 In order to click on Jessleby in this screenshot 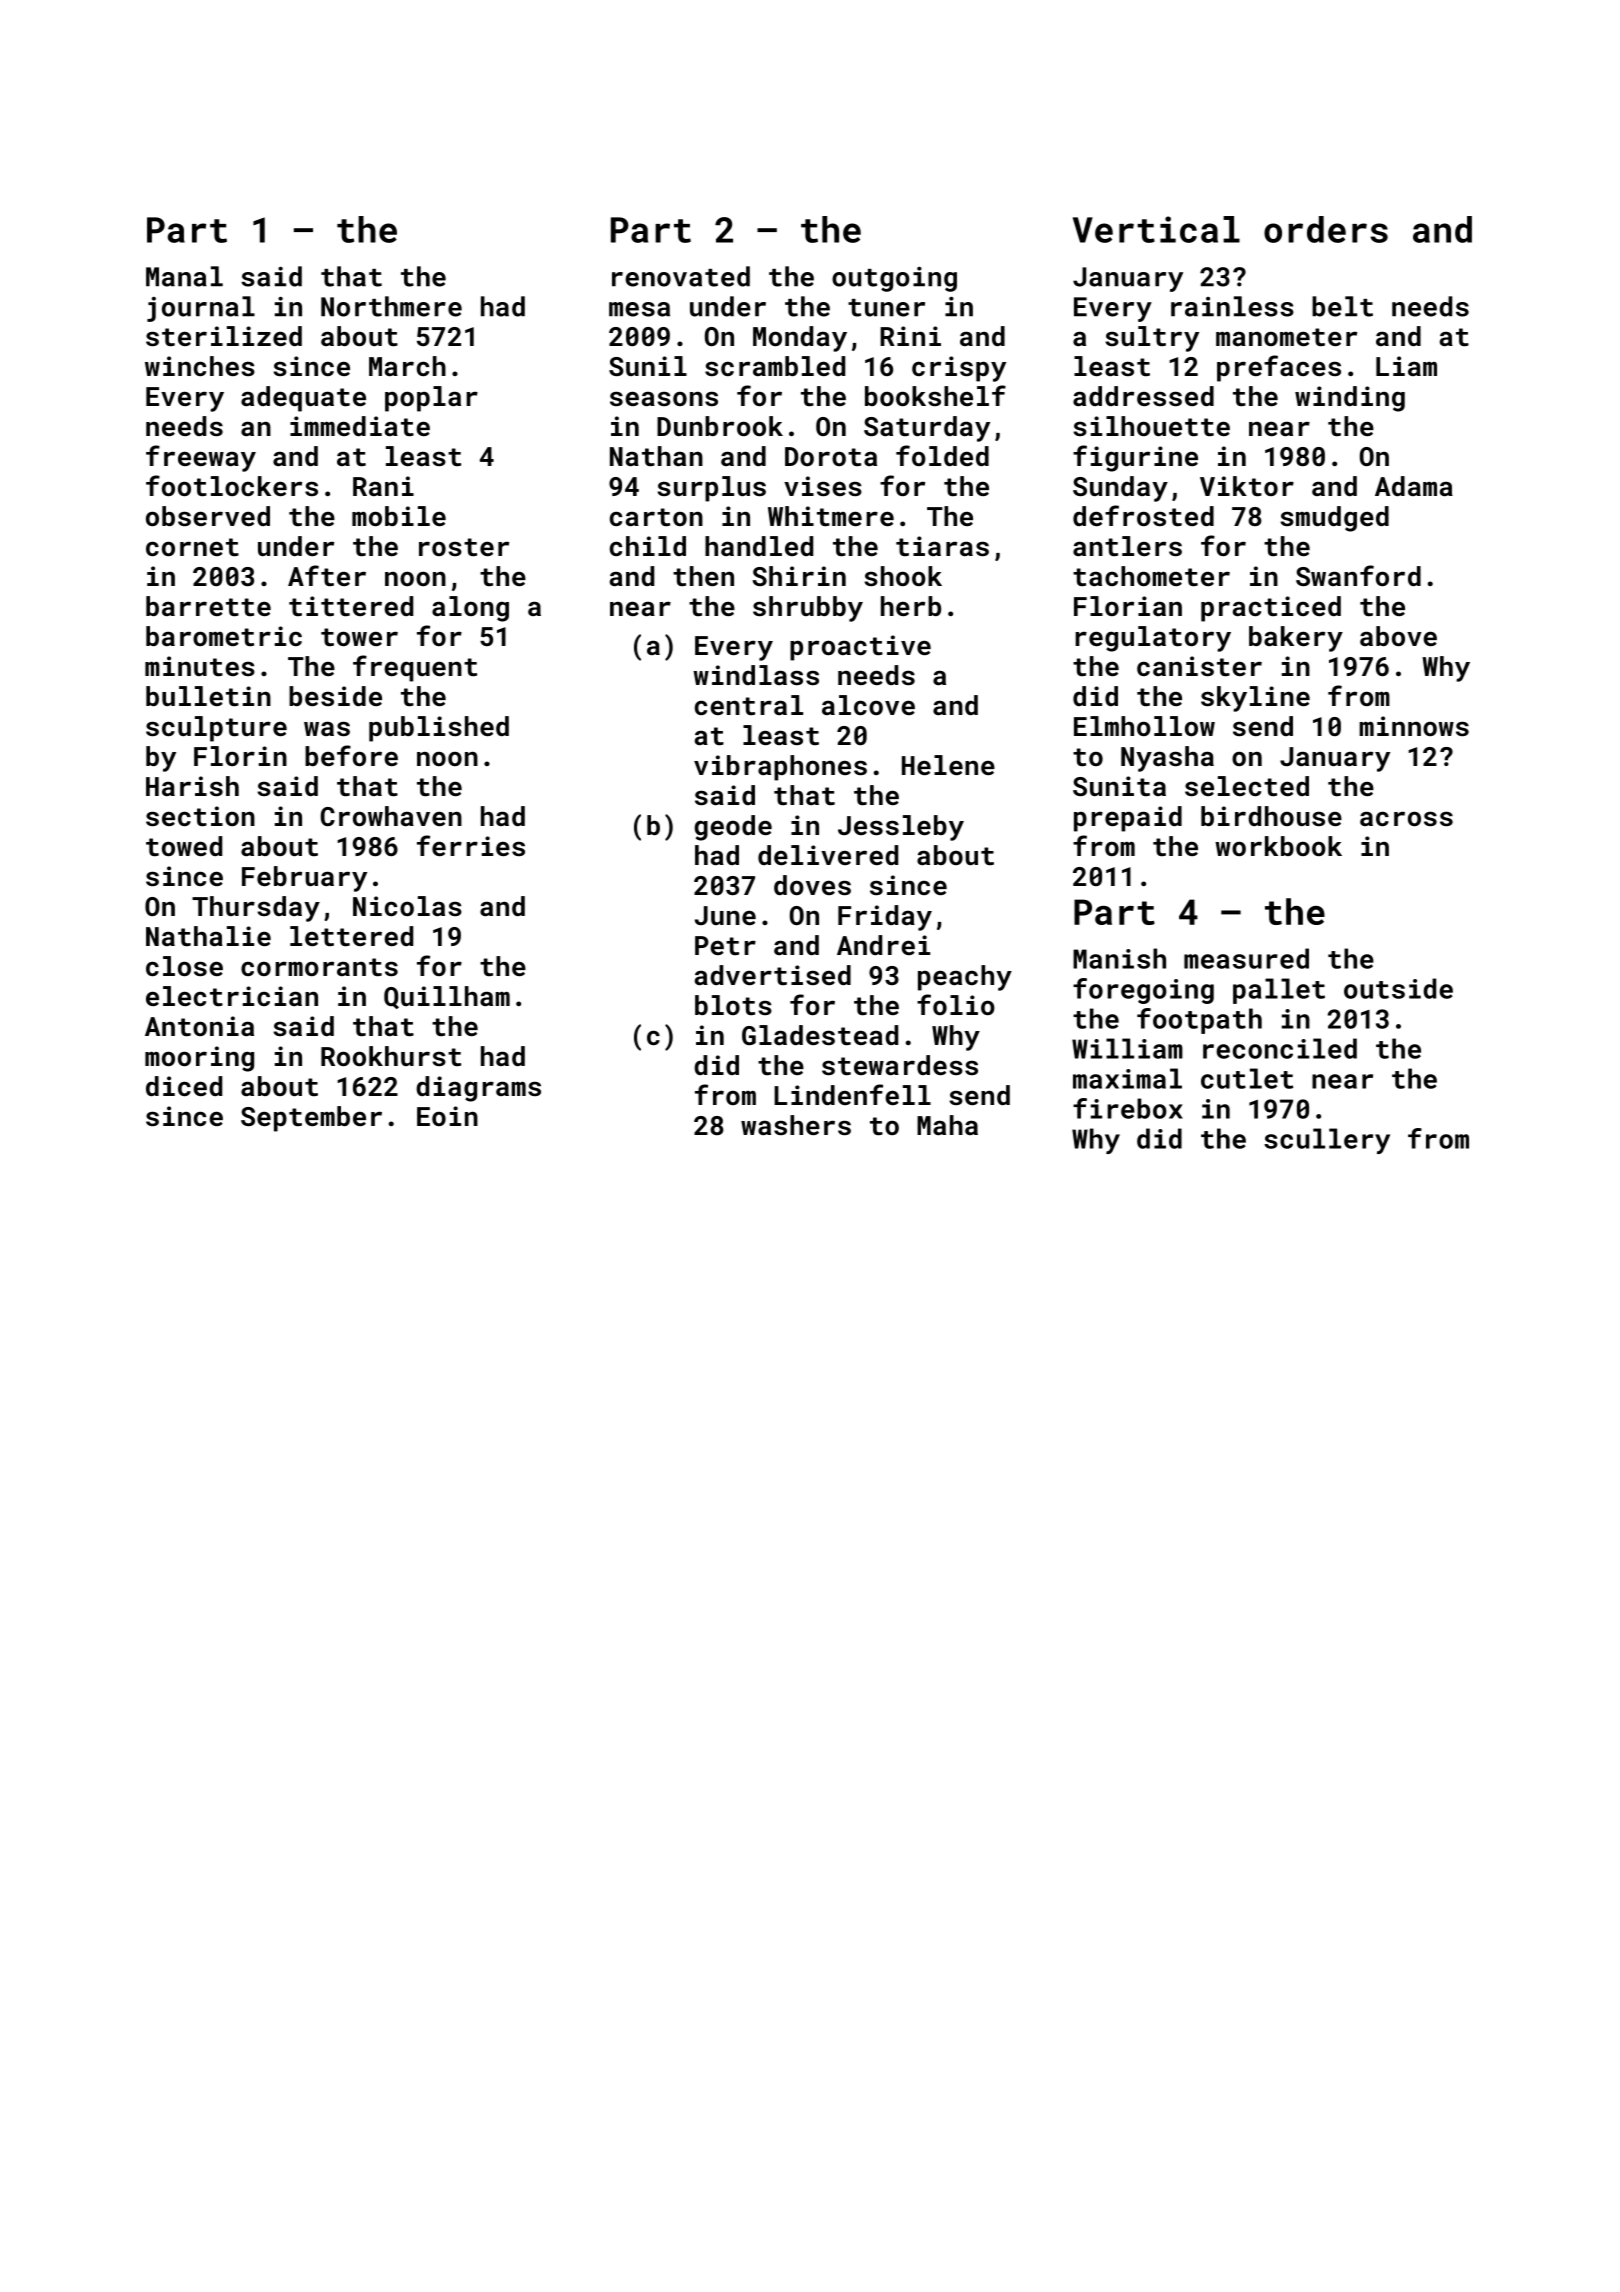, I will do `click(901, 828)`.
